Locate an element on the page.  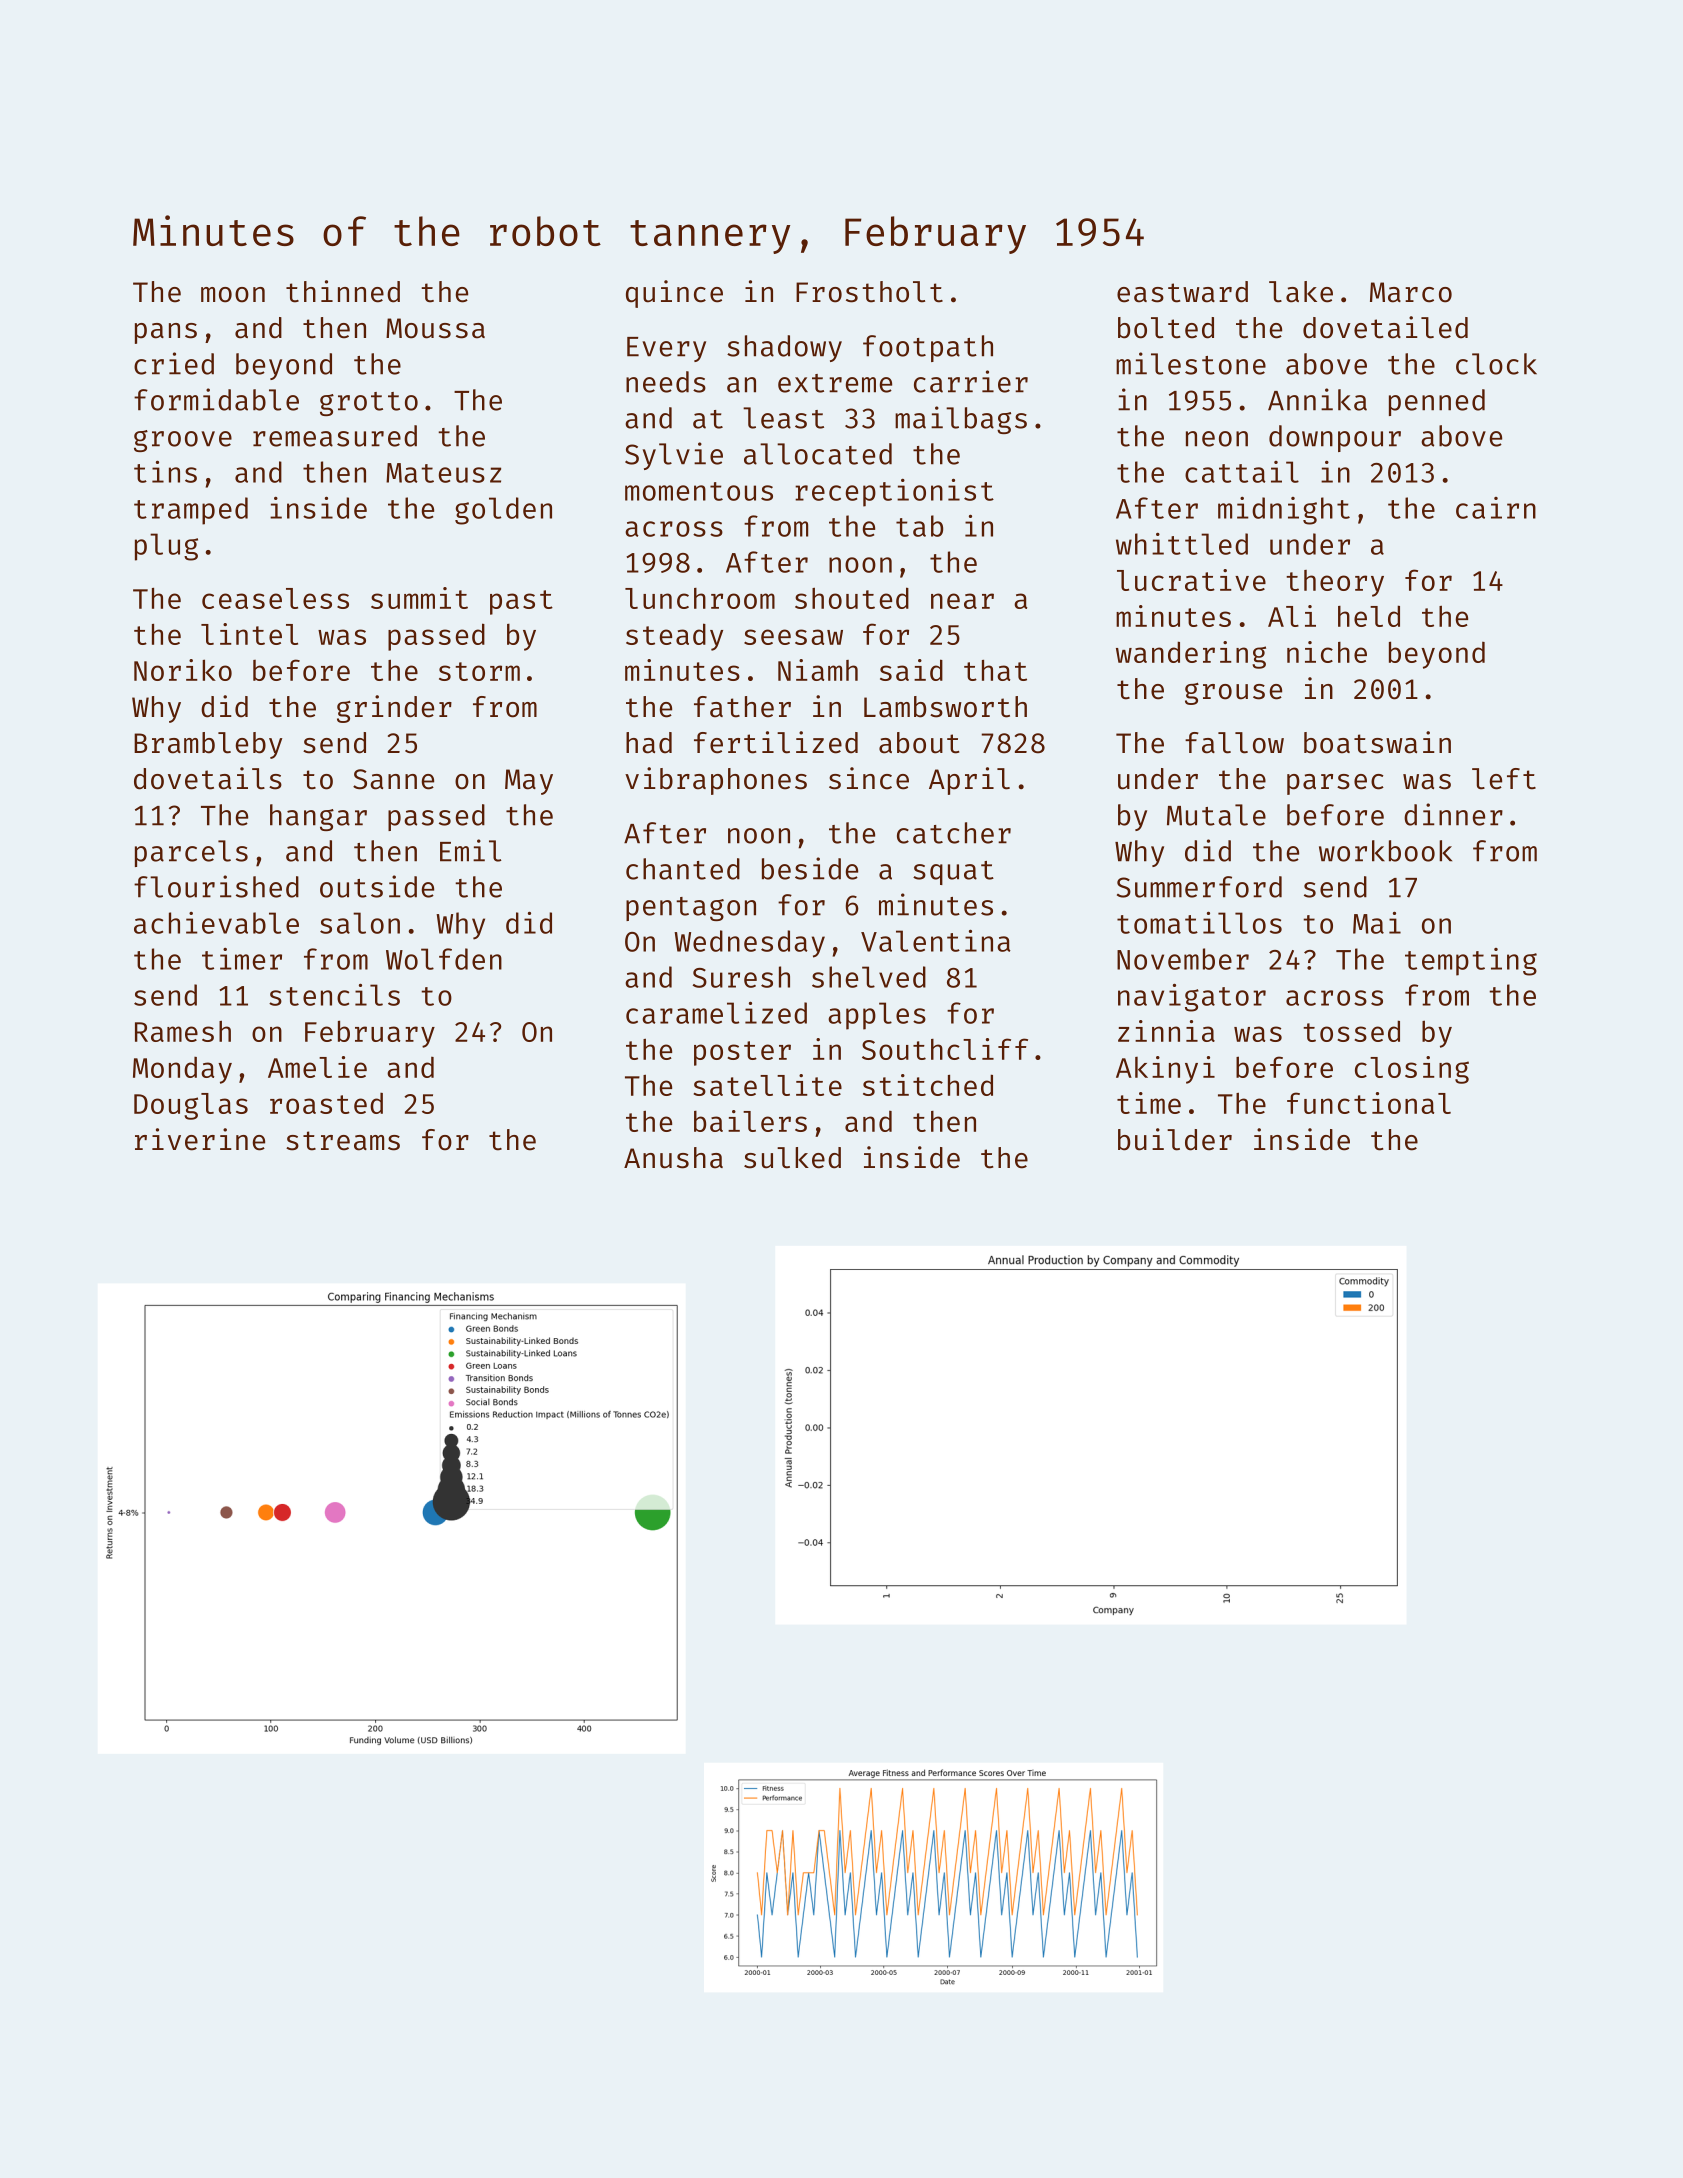
tab is located at coordinates (919, 526).
